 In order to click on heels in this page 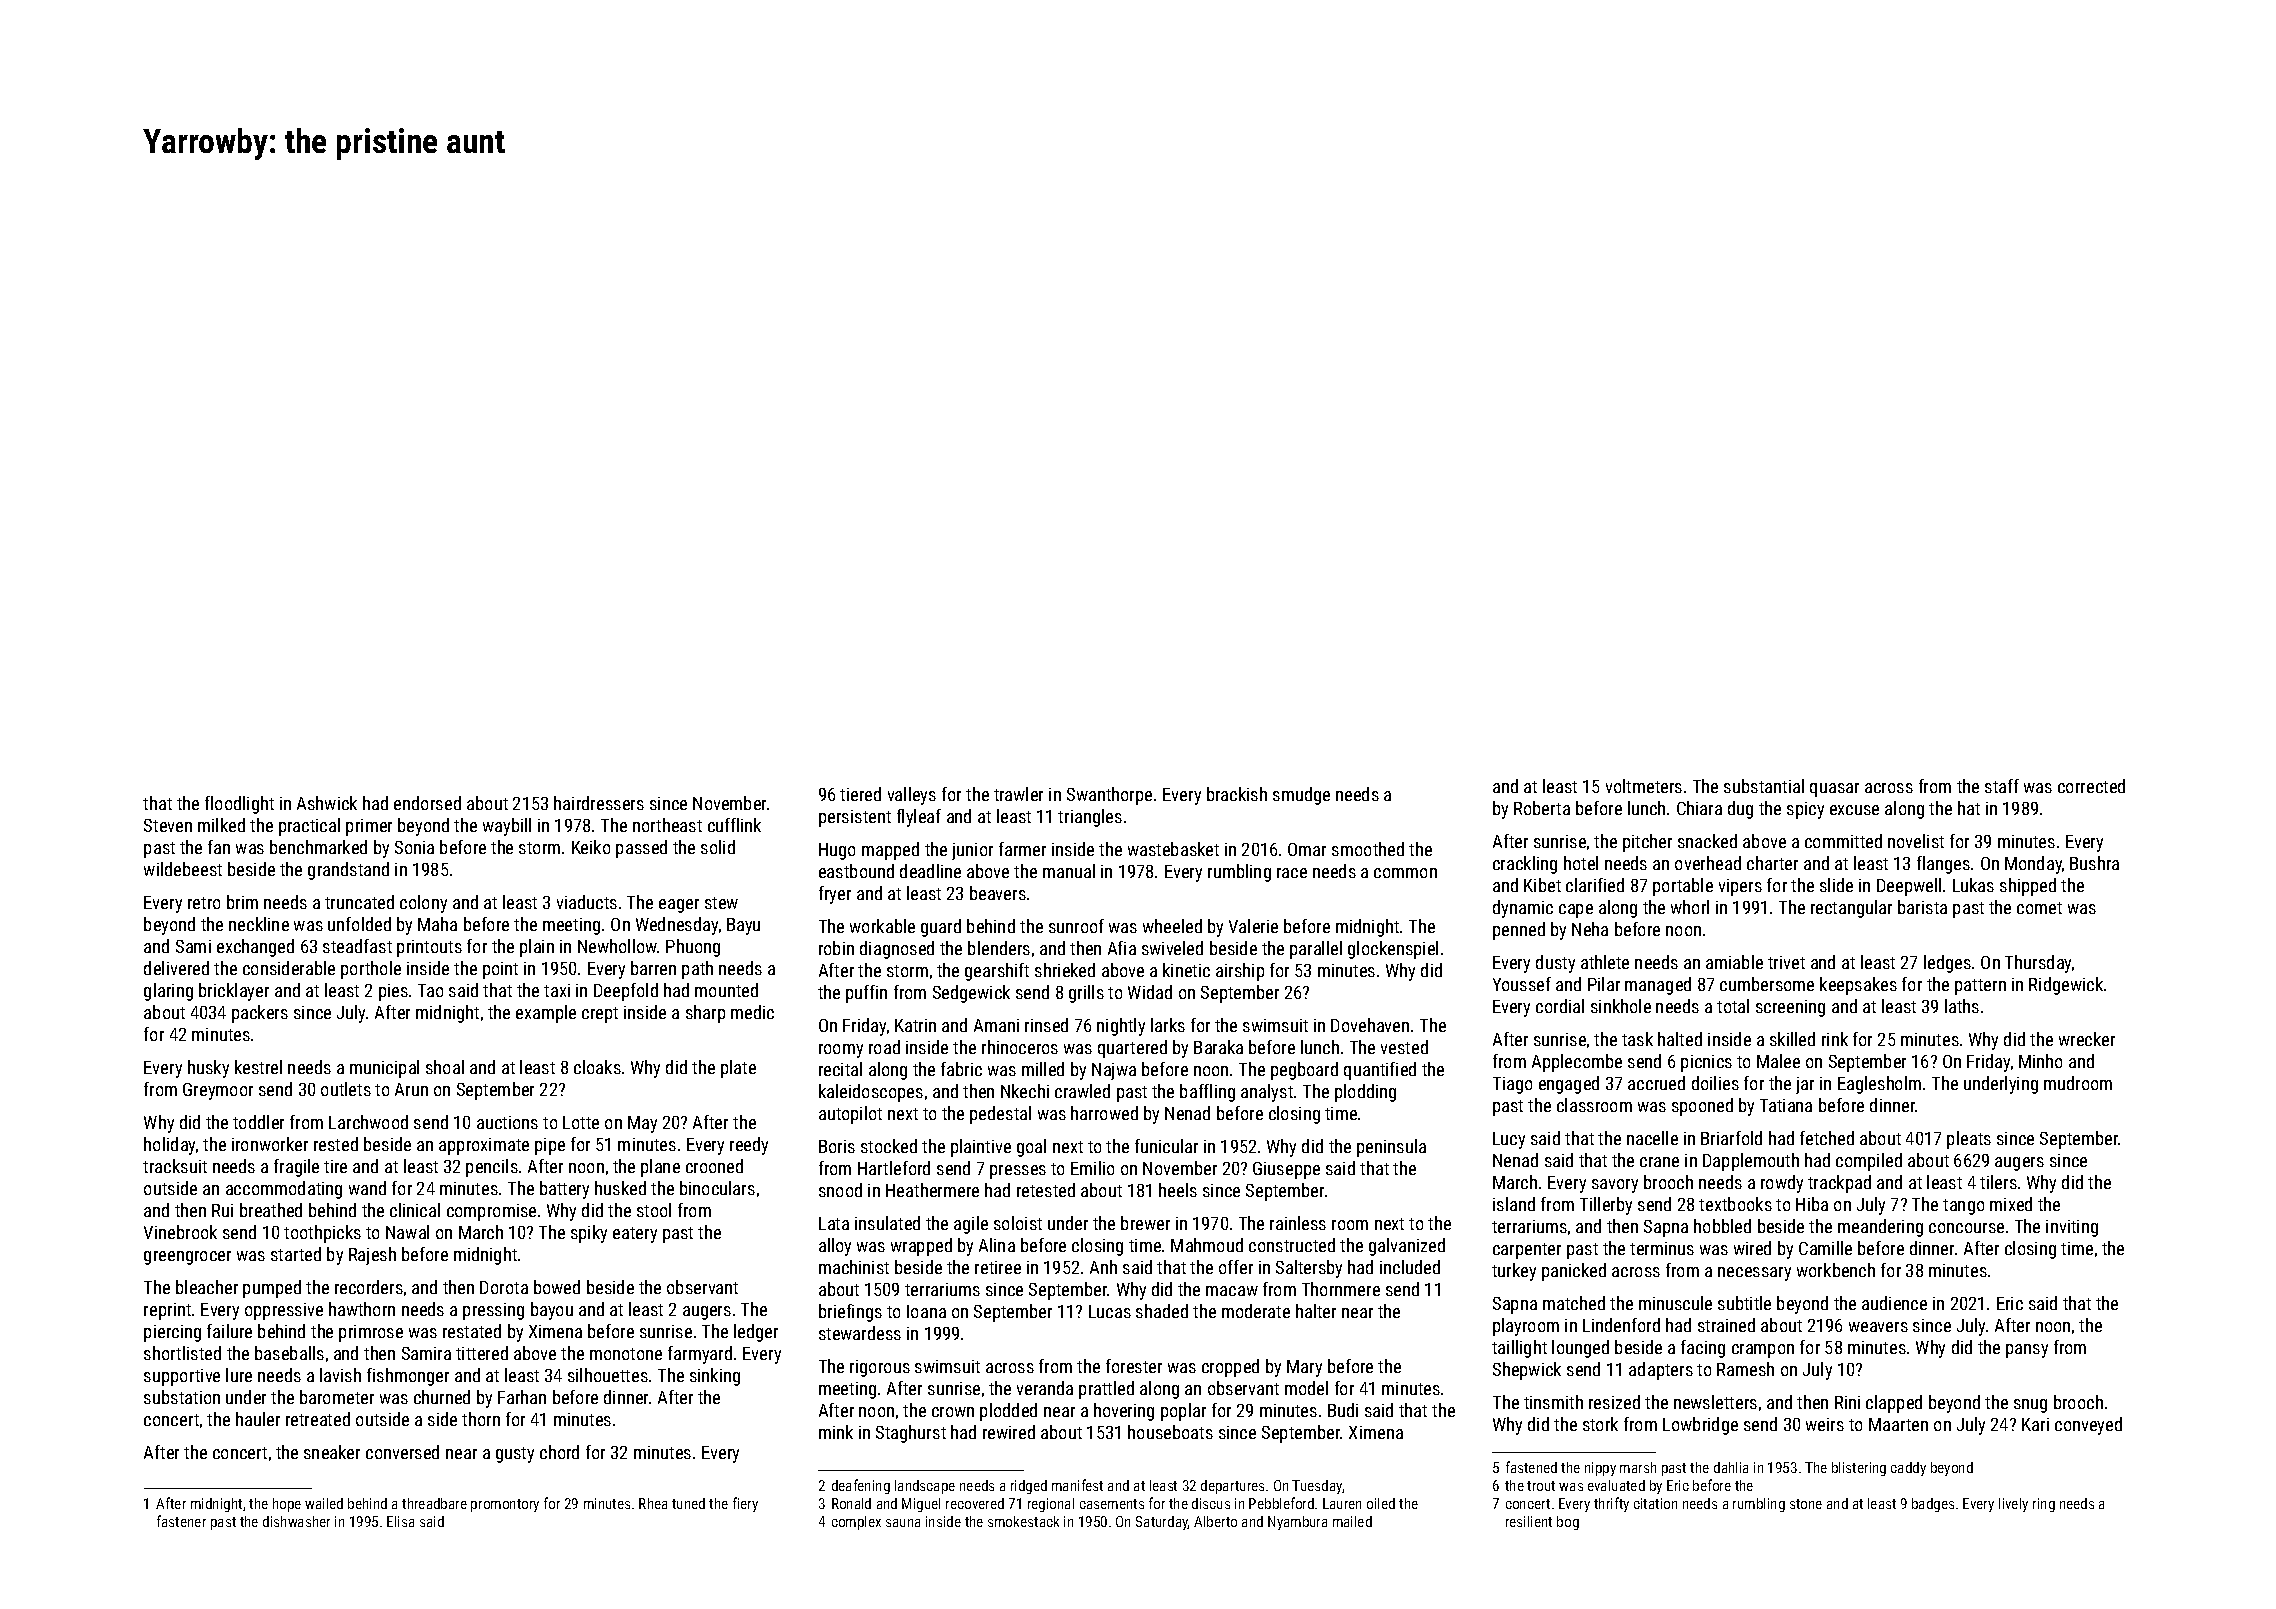, I will do `click(1178, 1190)`.
